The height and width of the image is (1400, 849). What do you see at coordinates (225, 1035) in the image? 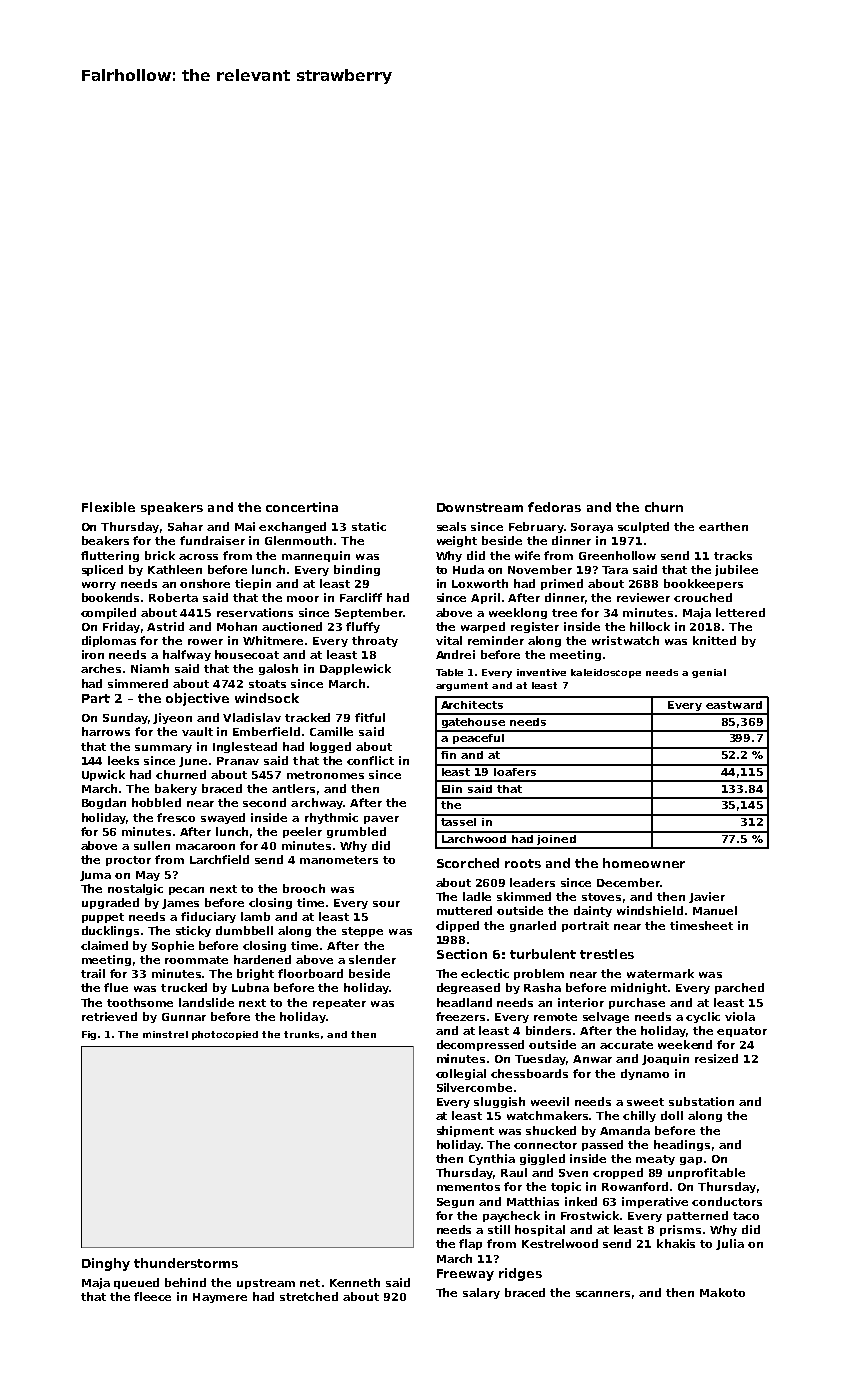
I see `photocopied` at bounding box center [225, 1035].
